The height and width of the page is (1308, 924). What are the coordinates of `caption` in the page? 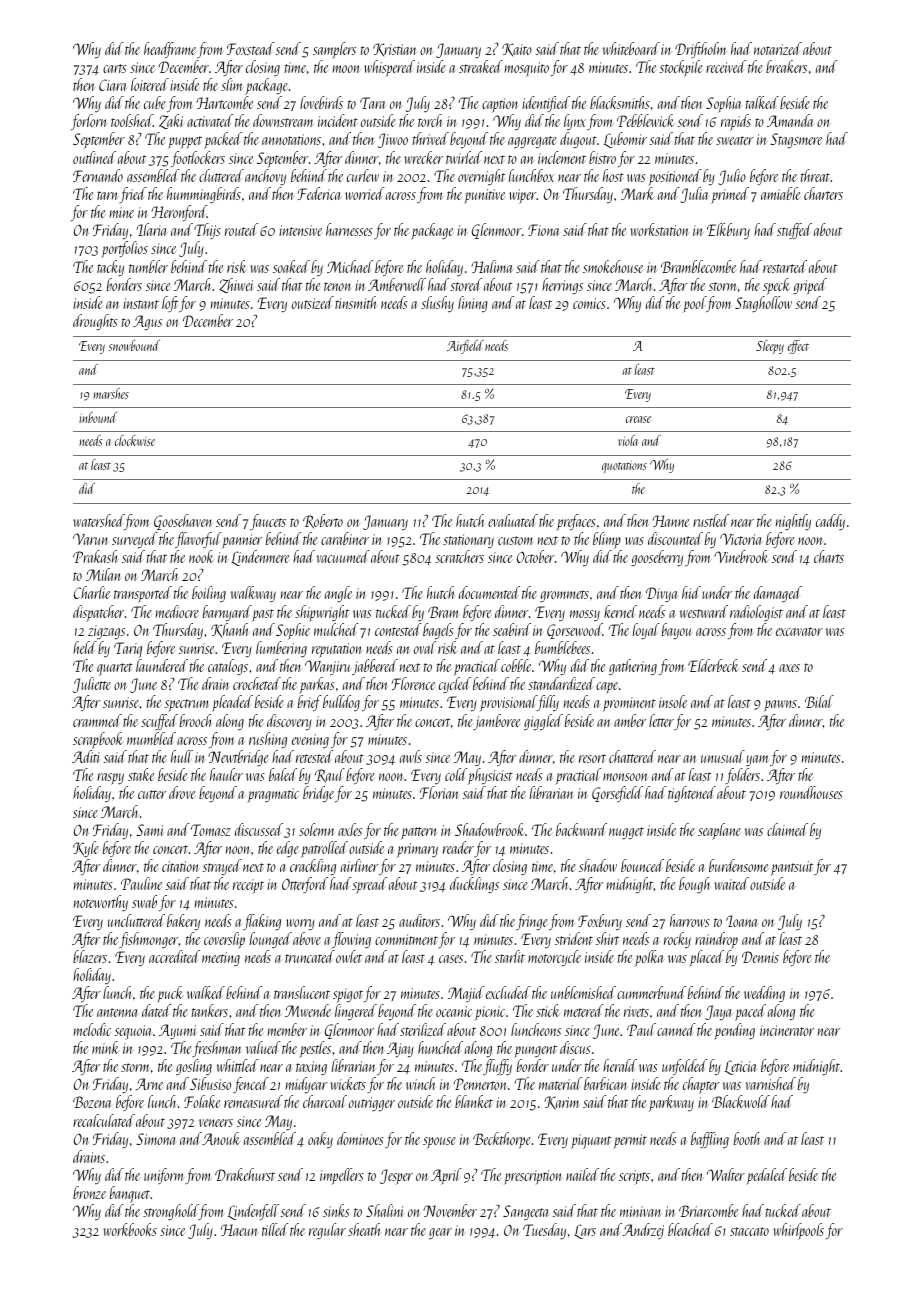 It's located at (500, 105).
